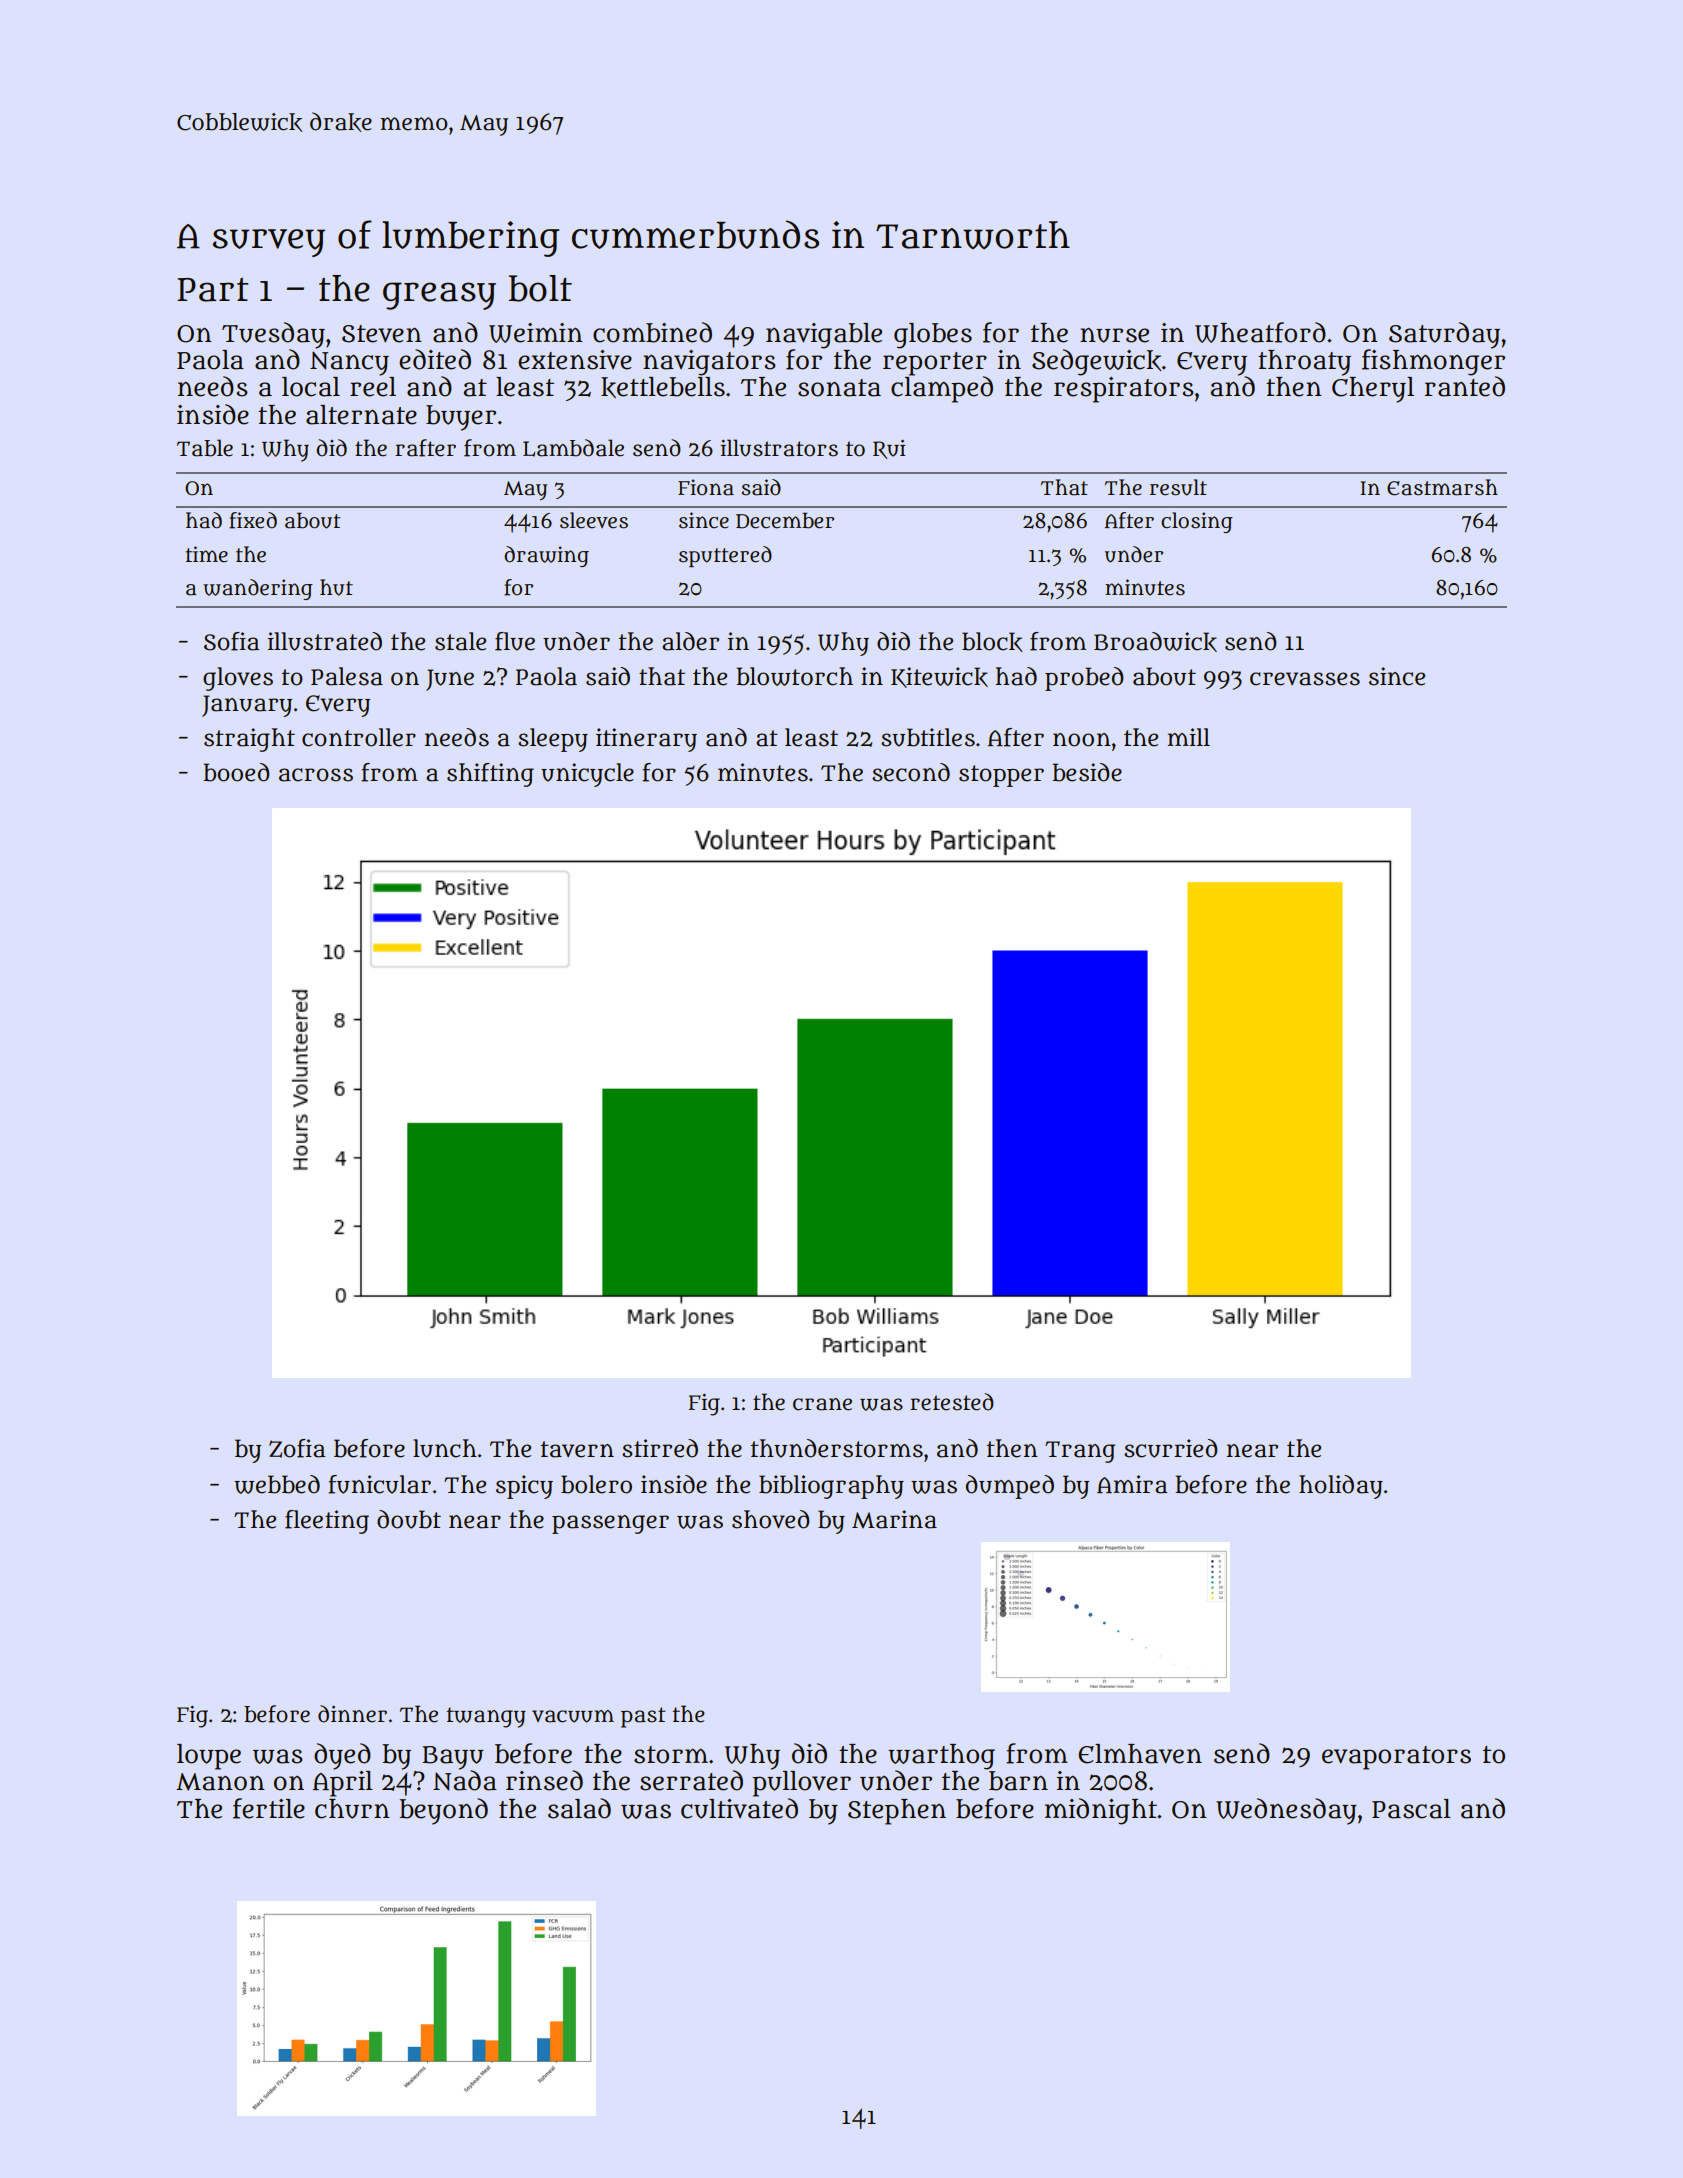 This screenshot has width=1683, height=2178. What do you see at coordinates (382, 334) in the screenshot?
I see `Steven` at bounding box center [382, 334].
